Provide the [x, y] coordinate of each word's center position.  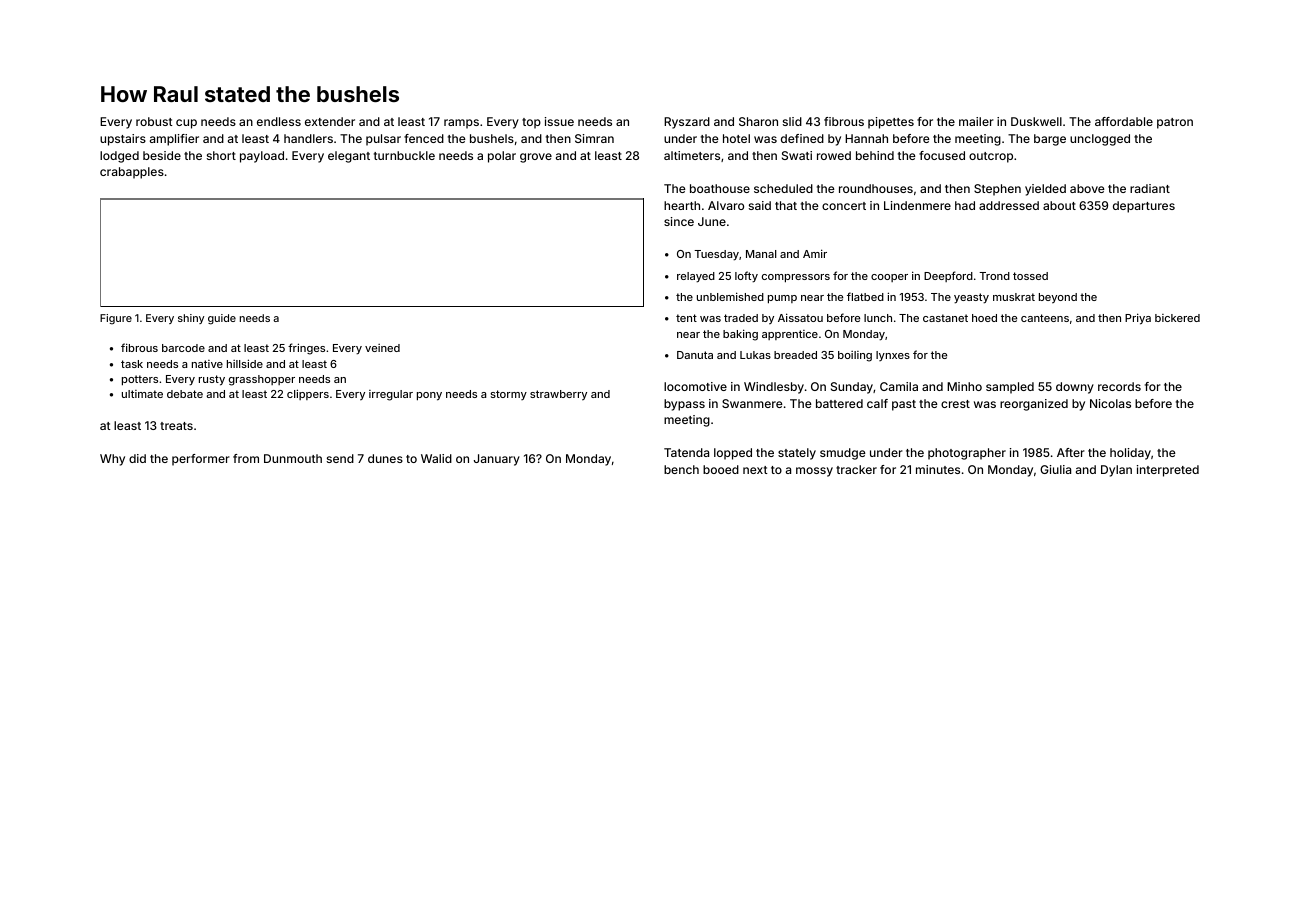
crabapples [132, 173]
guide [222, 319]
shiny [191, 319]
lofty [746, 277]
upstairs [123, 140]
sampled [1010, 388]
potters [140, 380]
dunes [385, 458]
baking [740, 335]
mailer [976, 121]
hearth [682, 205]
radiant [1150, 188]
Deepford [948, 276]
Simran [594, 138]
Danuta [695, 355]
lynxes [893, 356]
